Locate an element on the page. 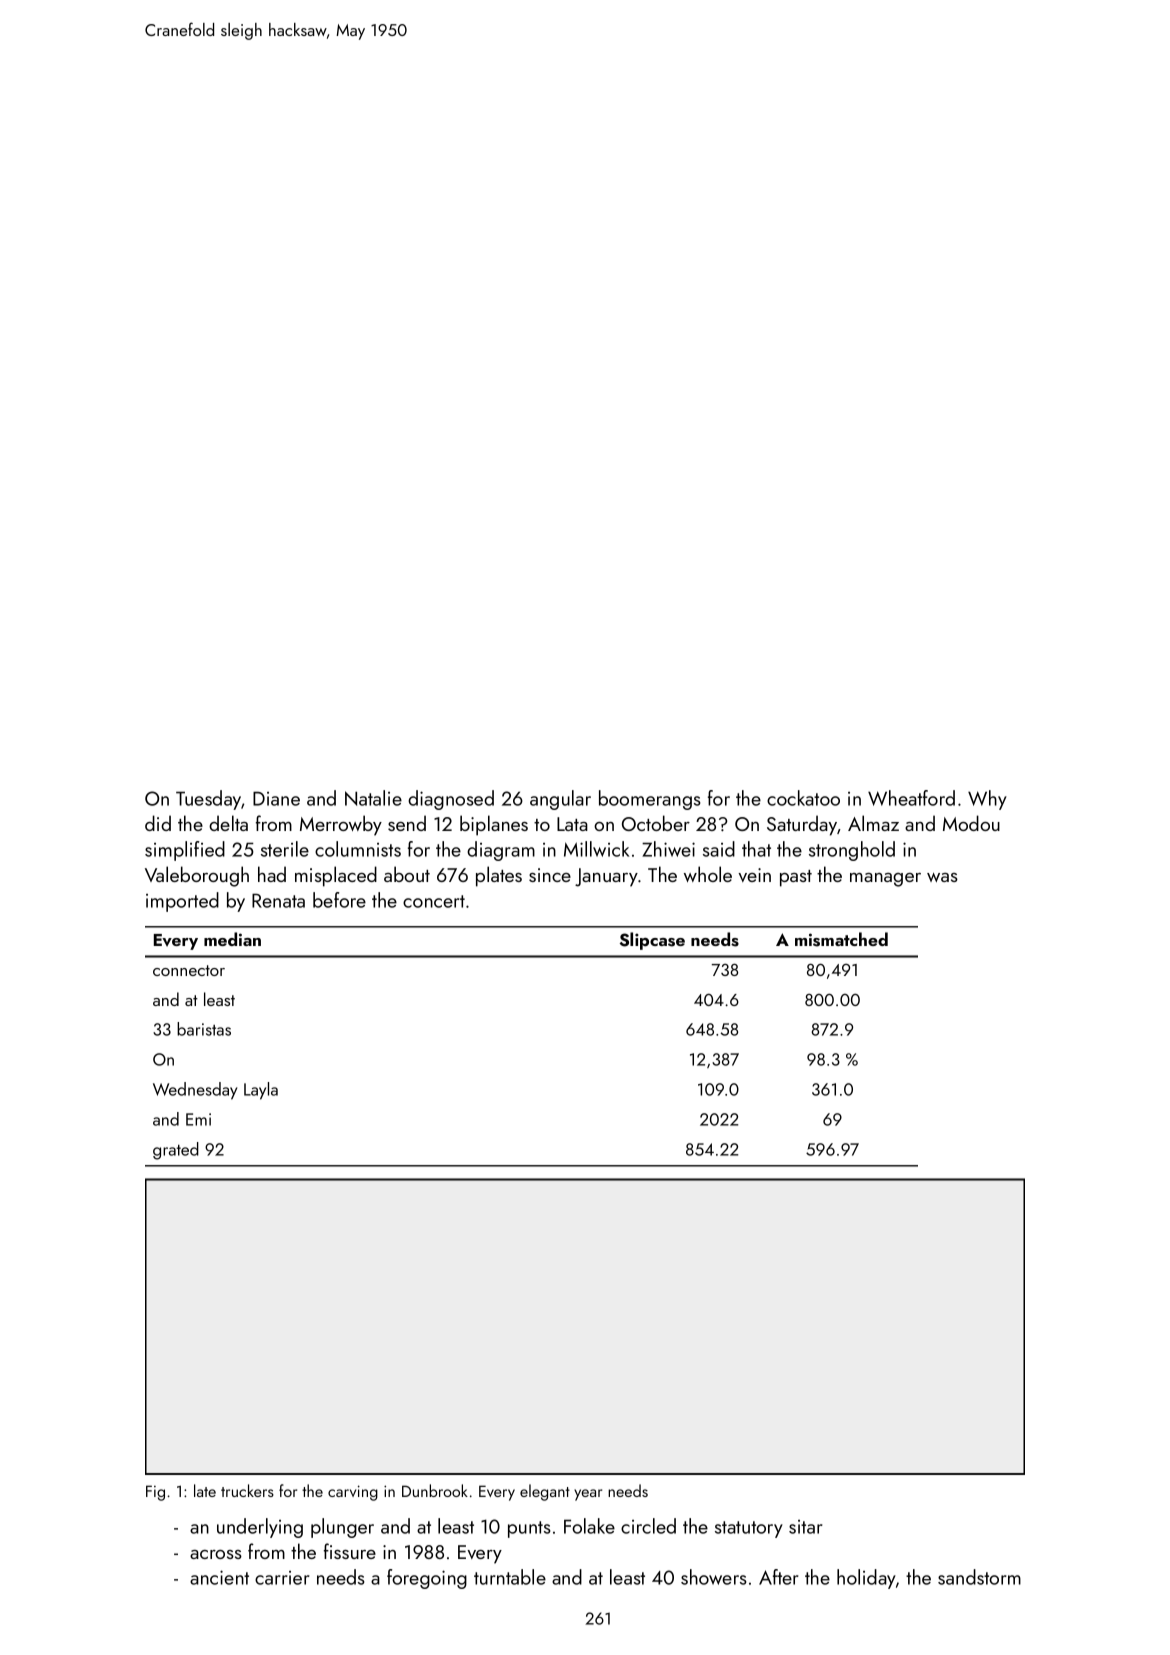 This page has width=1170, height=1655. carrier is located at coordinates (282, 1578).
